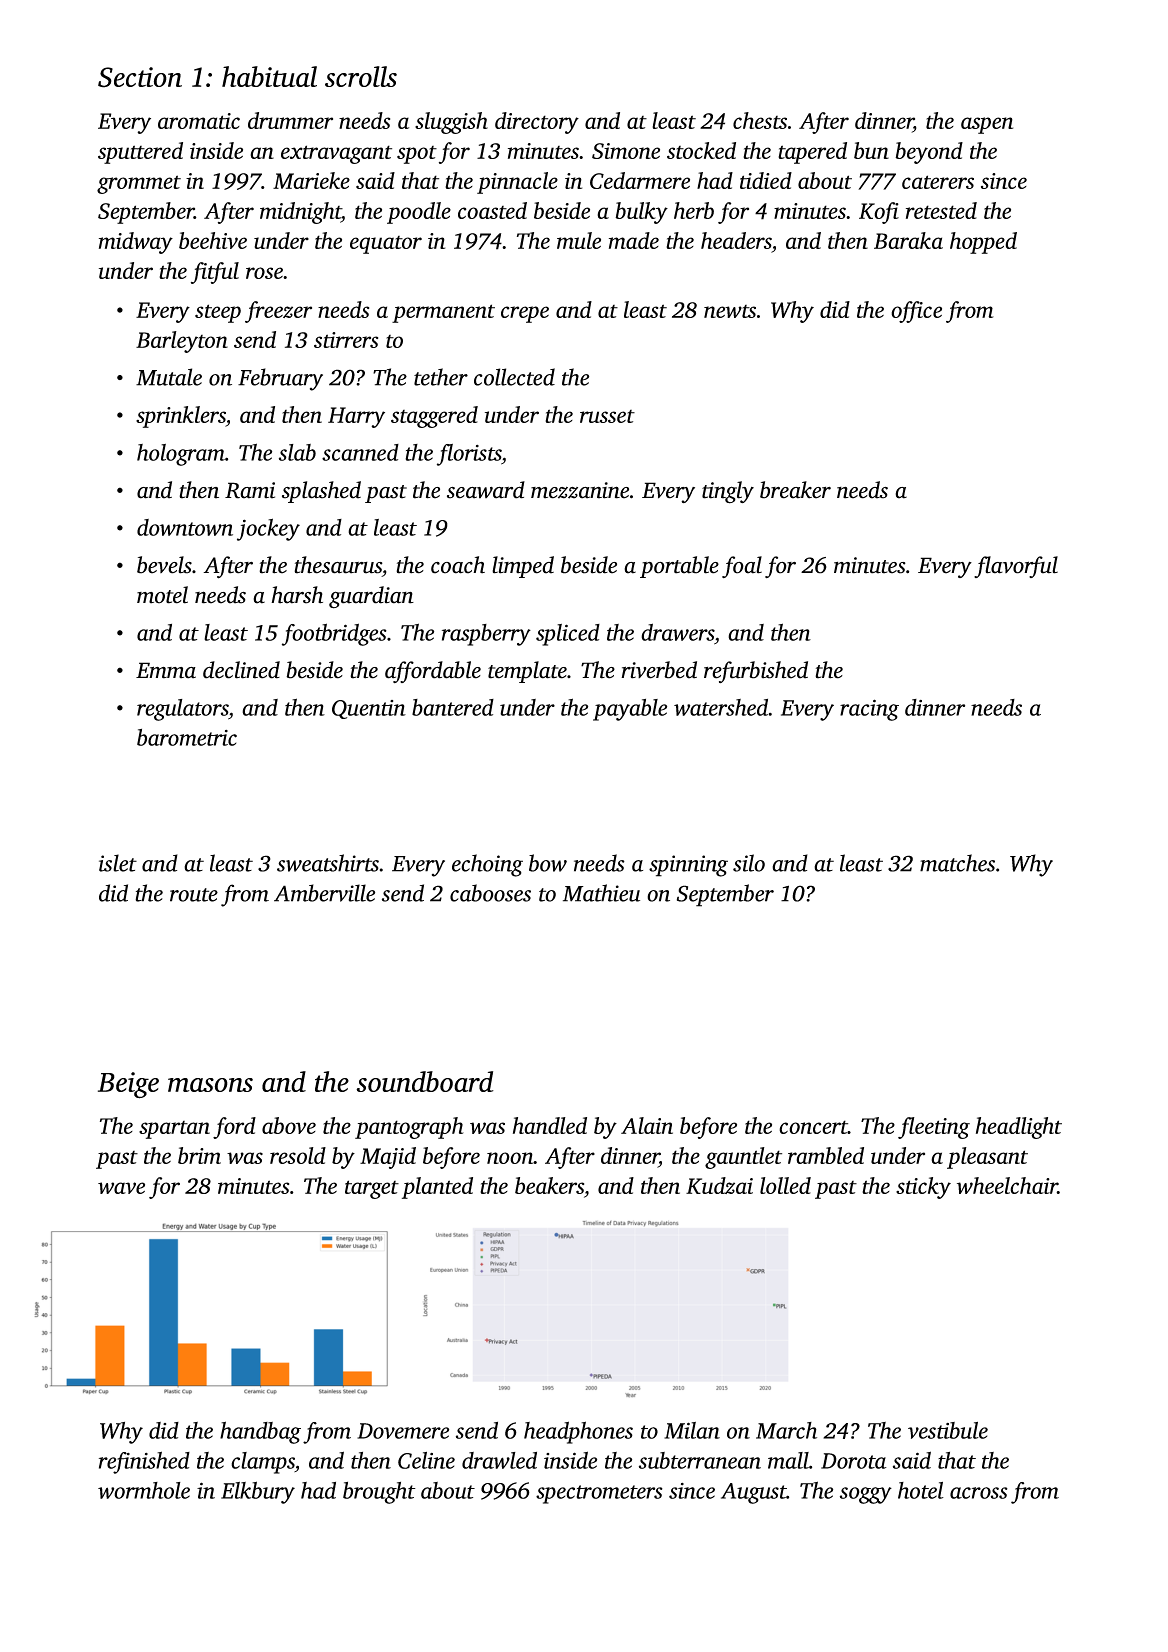  I want to click on florists, so click(469, 455).
